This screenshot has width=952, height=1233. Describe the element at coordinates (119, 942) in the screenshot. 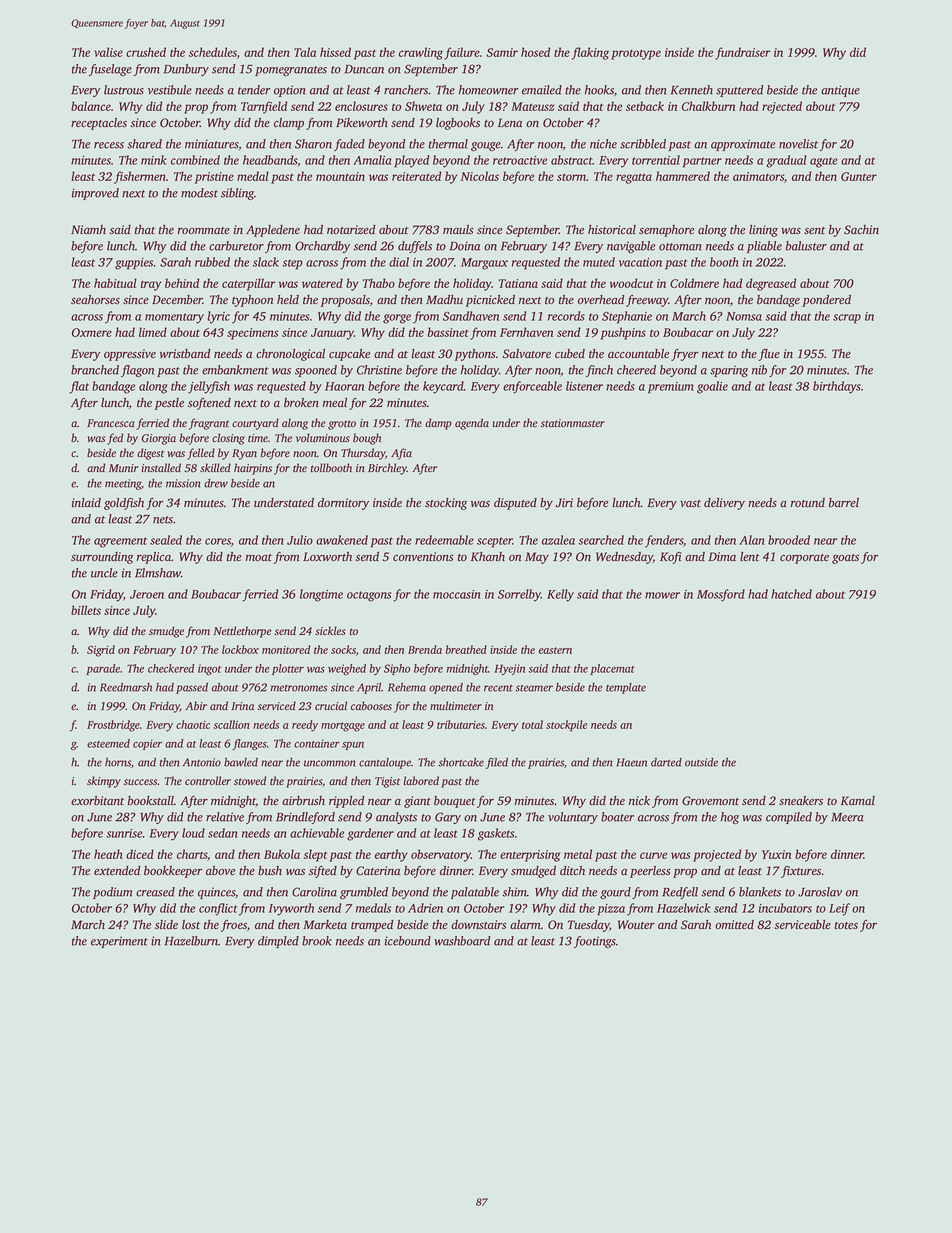

I see `experiment` at that location.
